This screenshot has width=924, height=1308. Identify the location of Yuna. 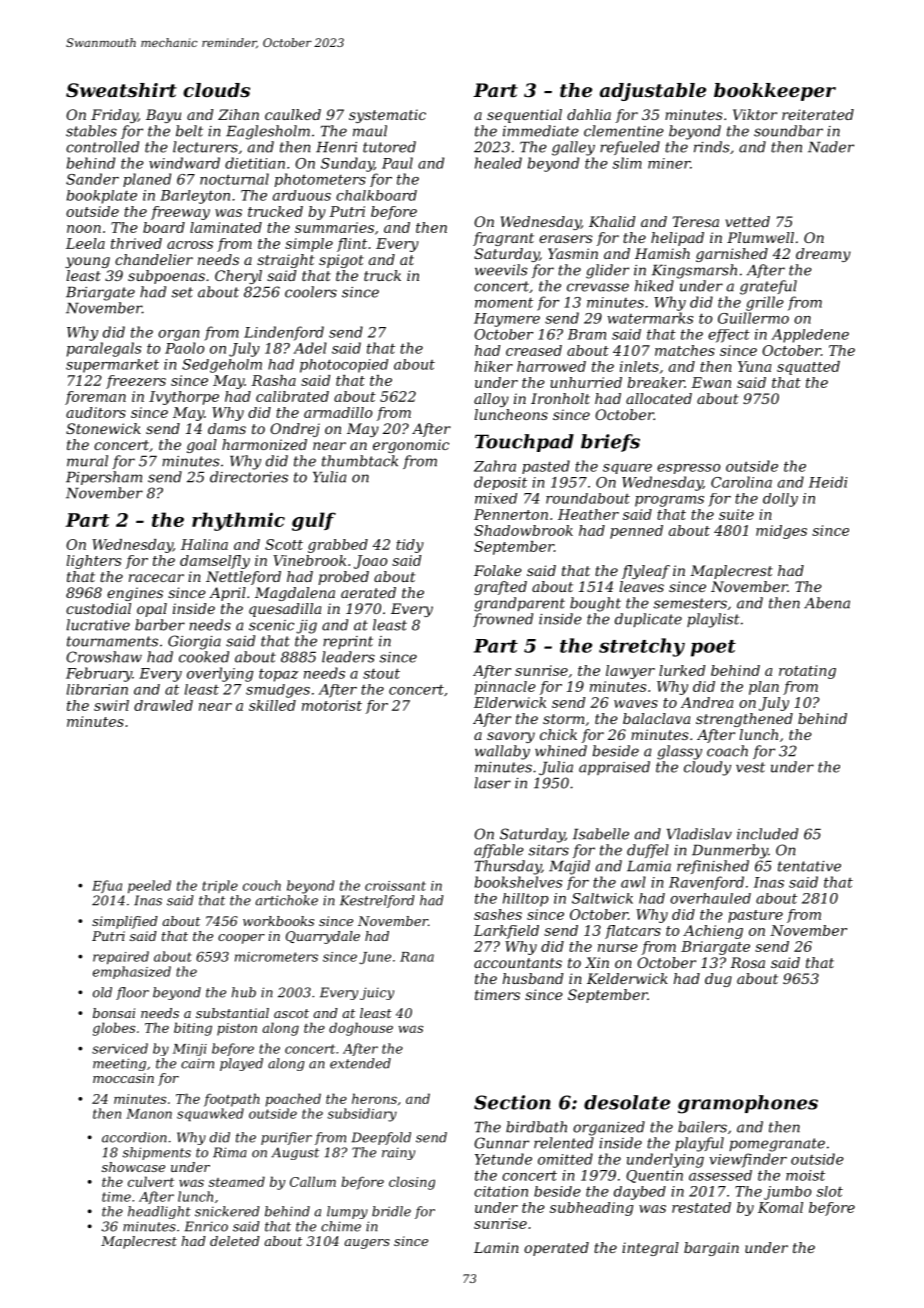
(754, 366).
